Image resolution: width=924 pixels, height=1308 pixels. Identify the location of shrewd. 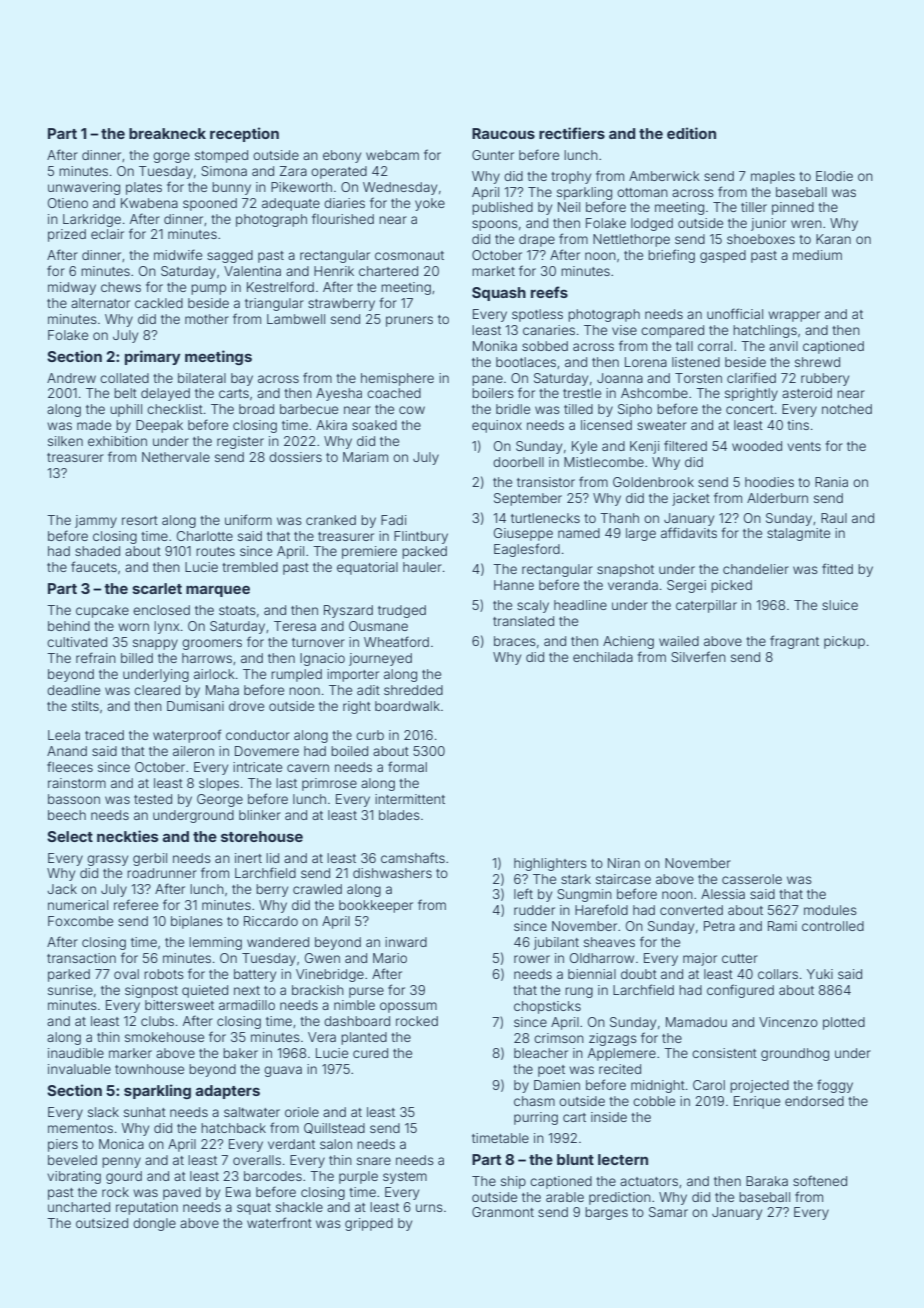
(817, 362).
